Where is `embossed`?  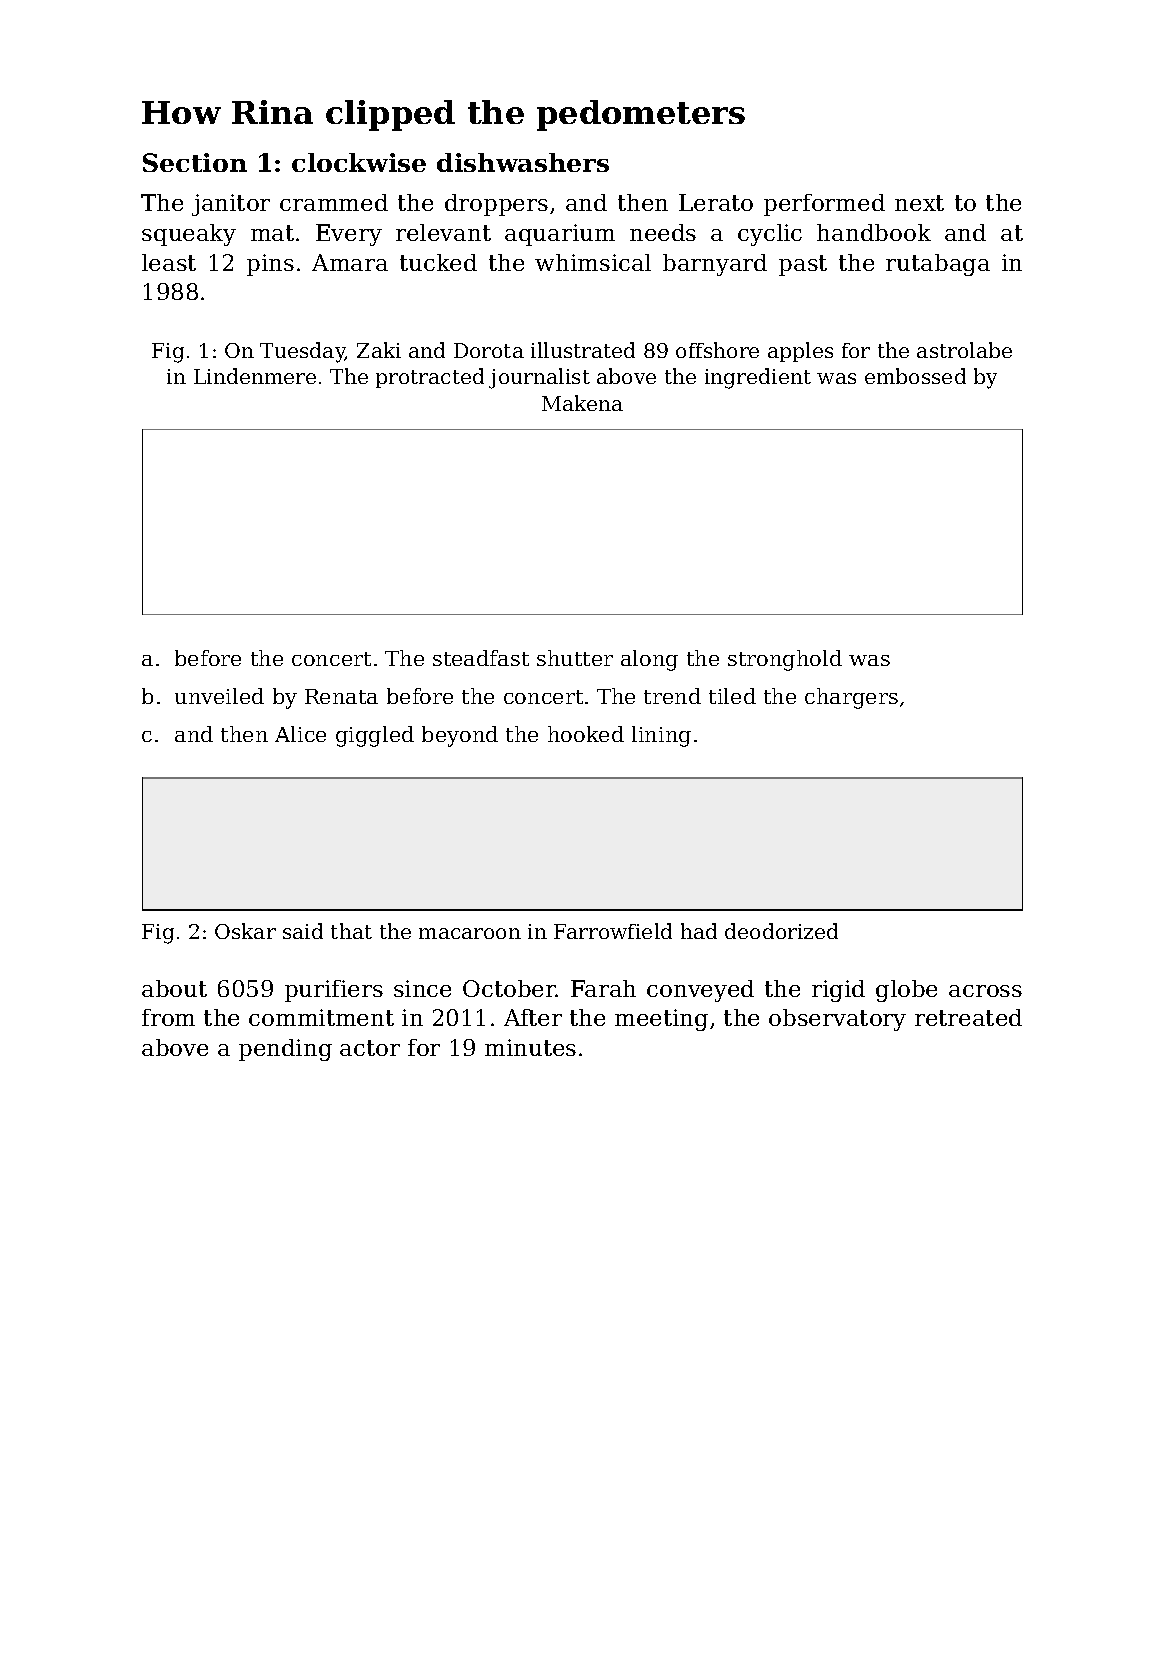
embossed is located at coordinates (915, 376).
